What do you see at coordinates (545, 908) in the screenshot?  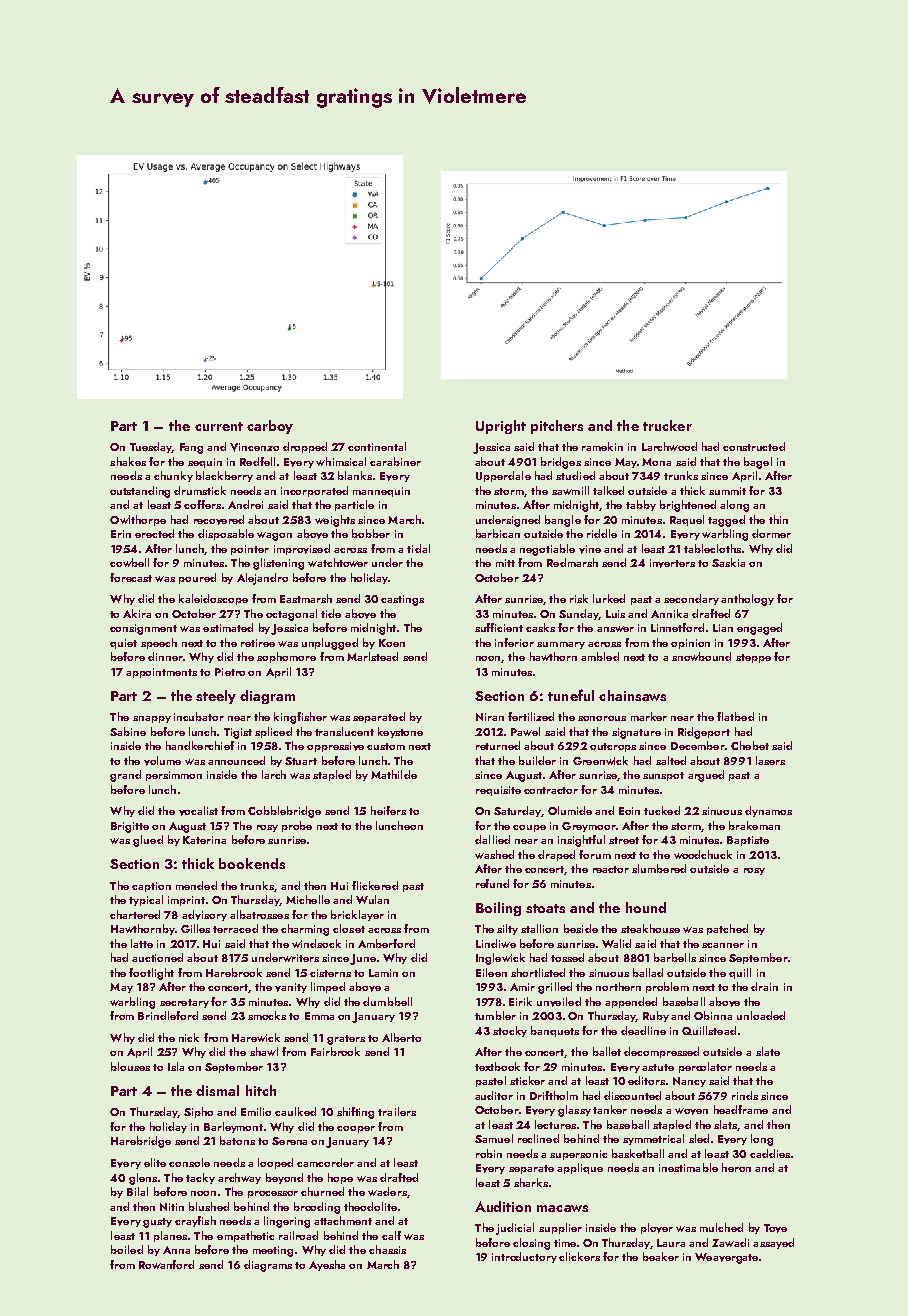 I see `stoats` at bounding box center [545, 908].
